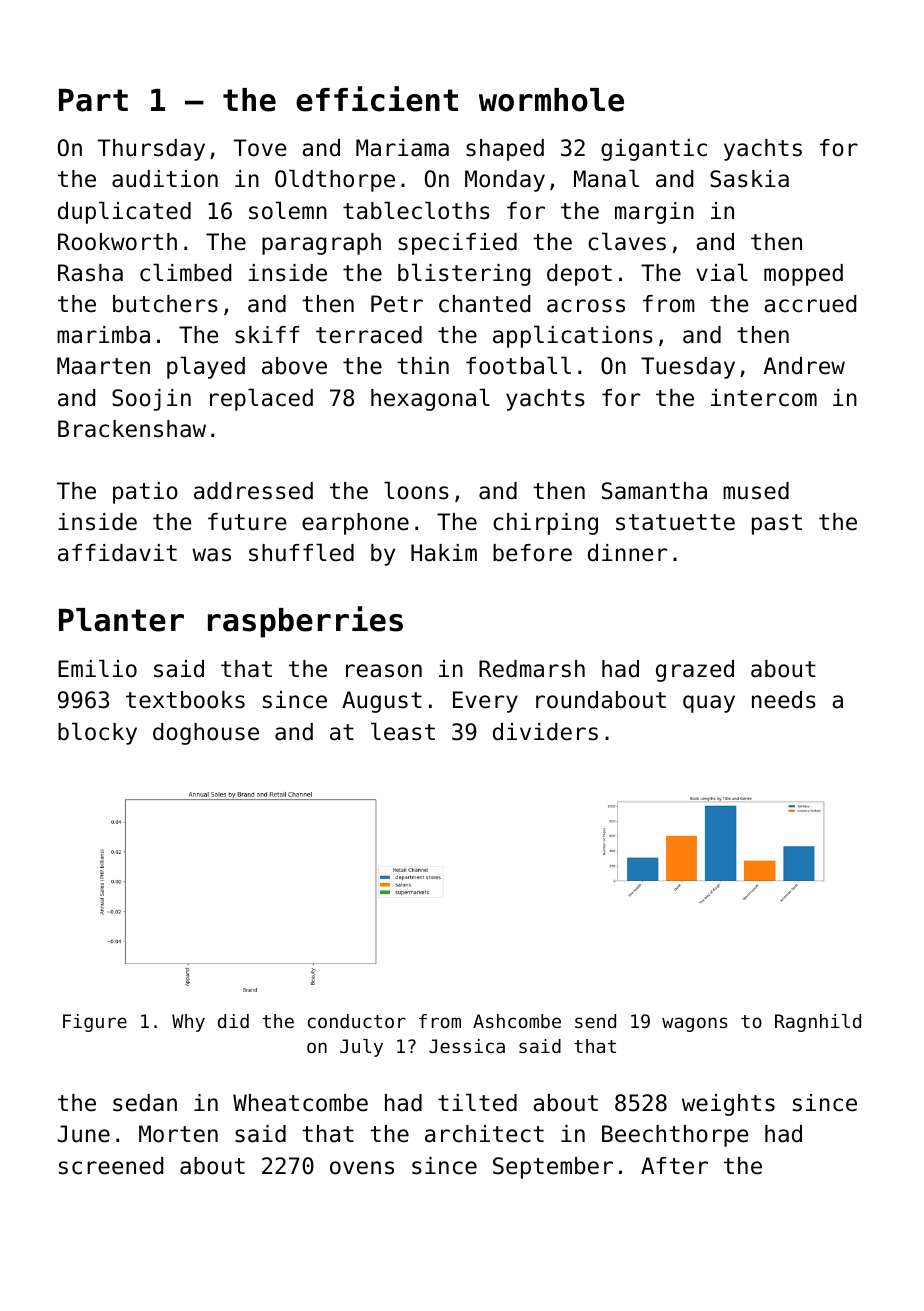 The width and height of the screenshot is (924, 1311). I want to click on quay, so click(709, 704).
